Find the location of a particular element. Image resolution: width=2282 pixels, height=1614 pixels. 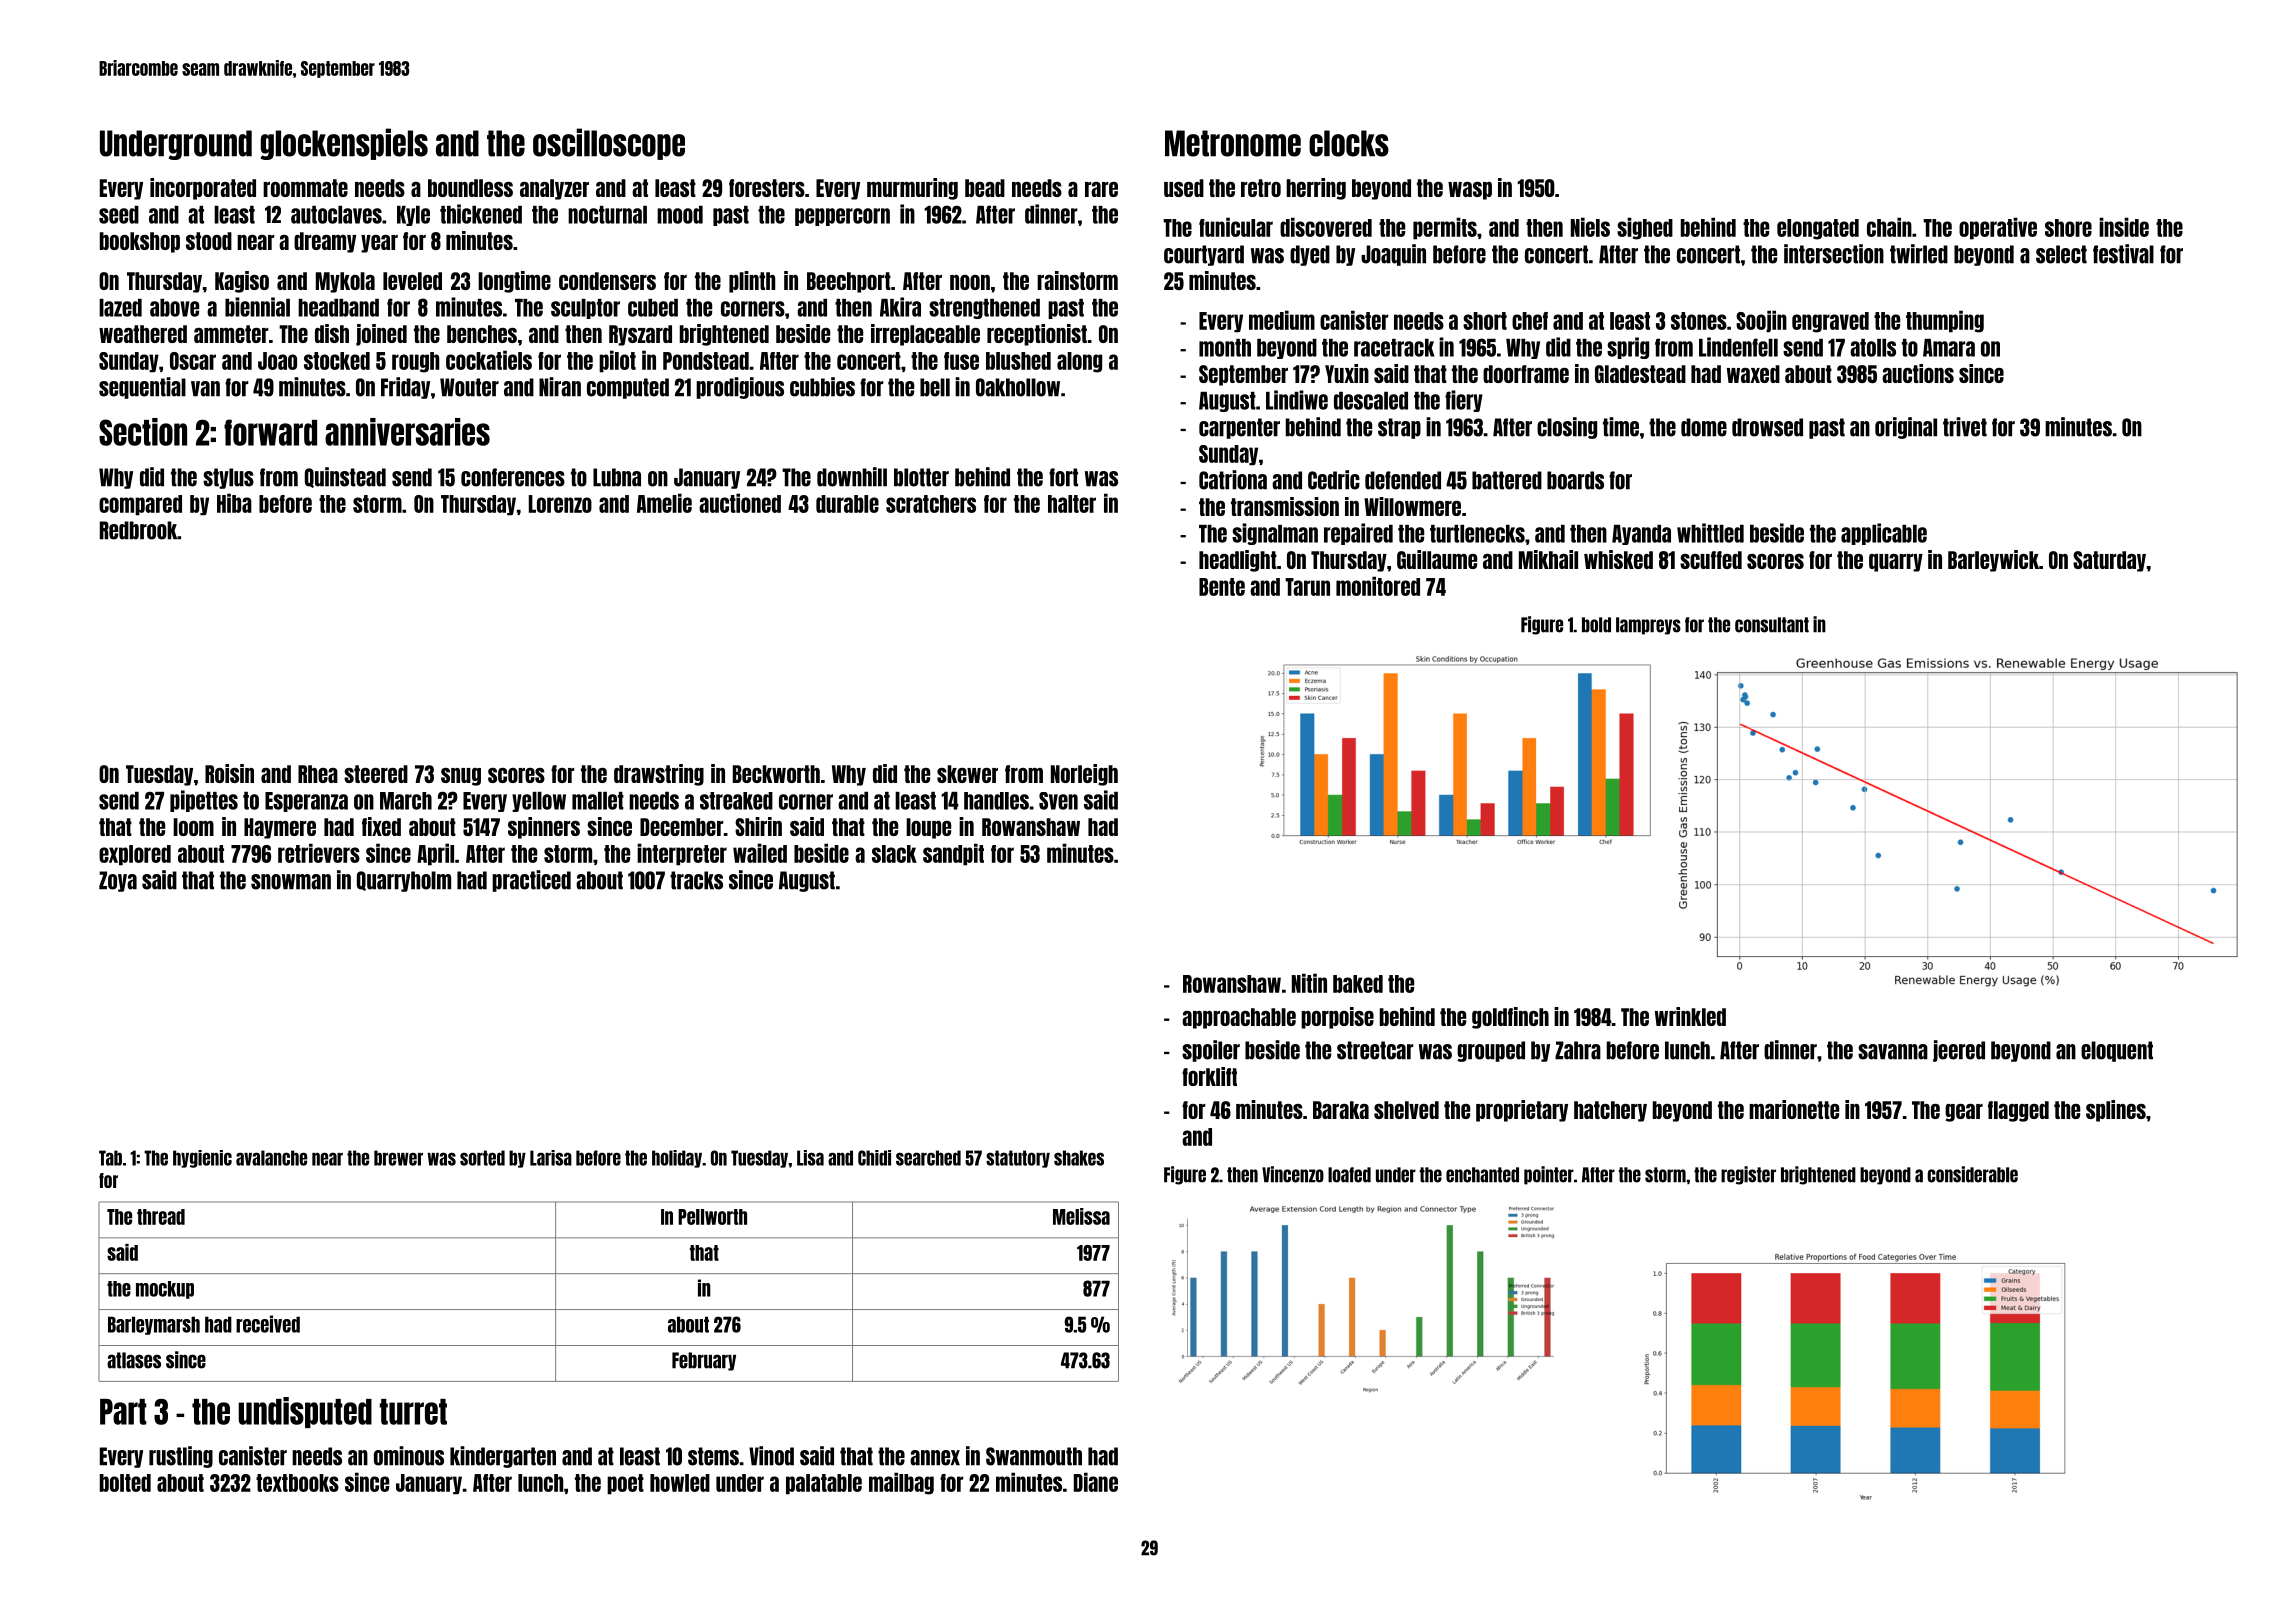

register is located at coordinates (1748, 1175).
